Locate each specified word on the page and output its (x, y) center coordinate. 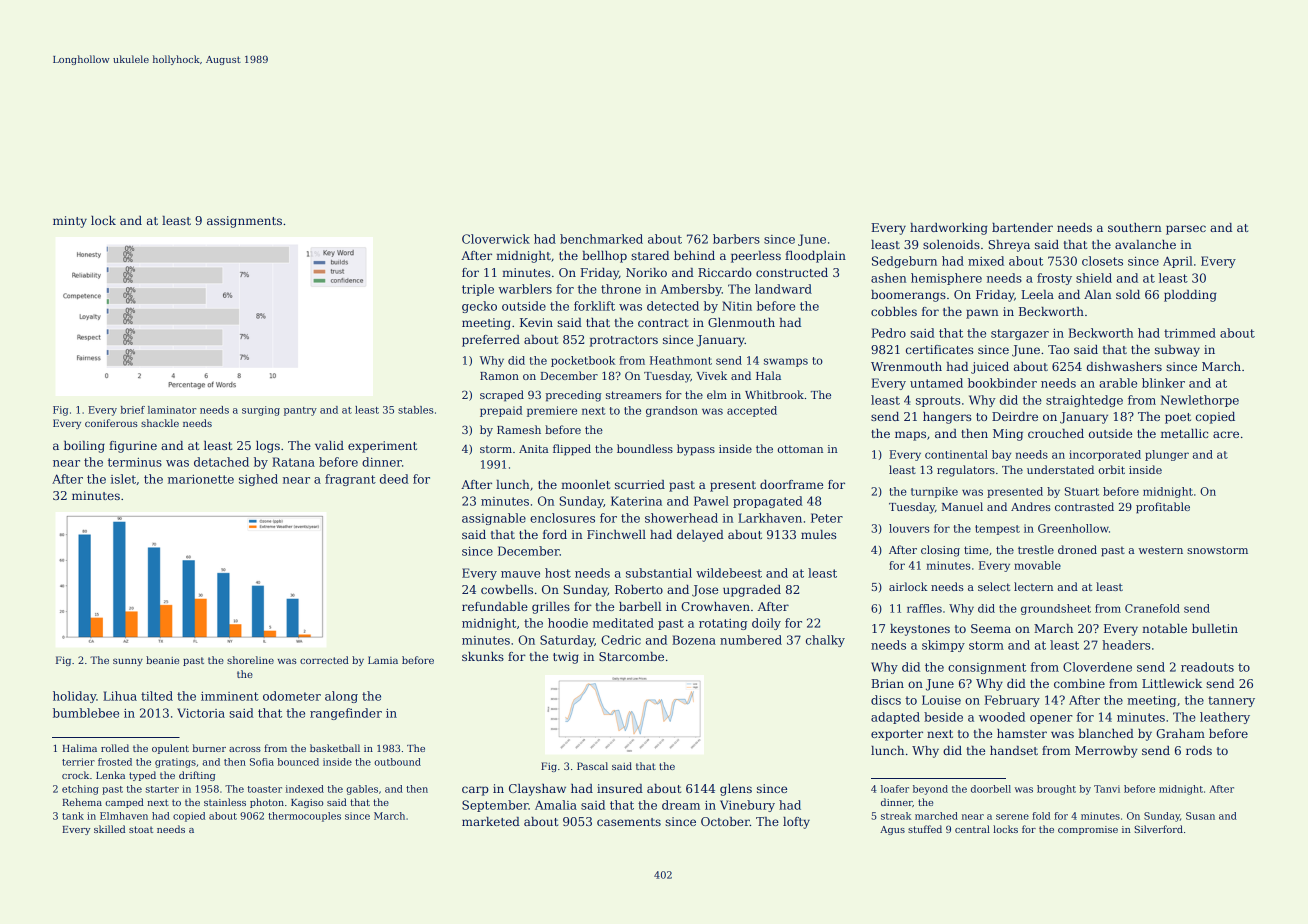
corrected (324, 660)
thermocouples (304, 817)
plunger (1167, 455)
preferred (491, 341)
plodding (1190, 296)
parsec (1186, 230)
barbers (736, 239)
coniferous (111, 423)
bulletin (1215, 628)
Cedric (621, 640)
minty (70, 222)
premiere (552, 411)
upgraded (752, 591)
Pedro (889, 333)
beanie (162, 660)
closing (940, 551)
